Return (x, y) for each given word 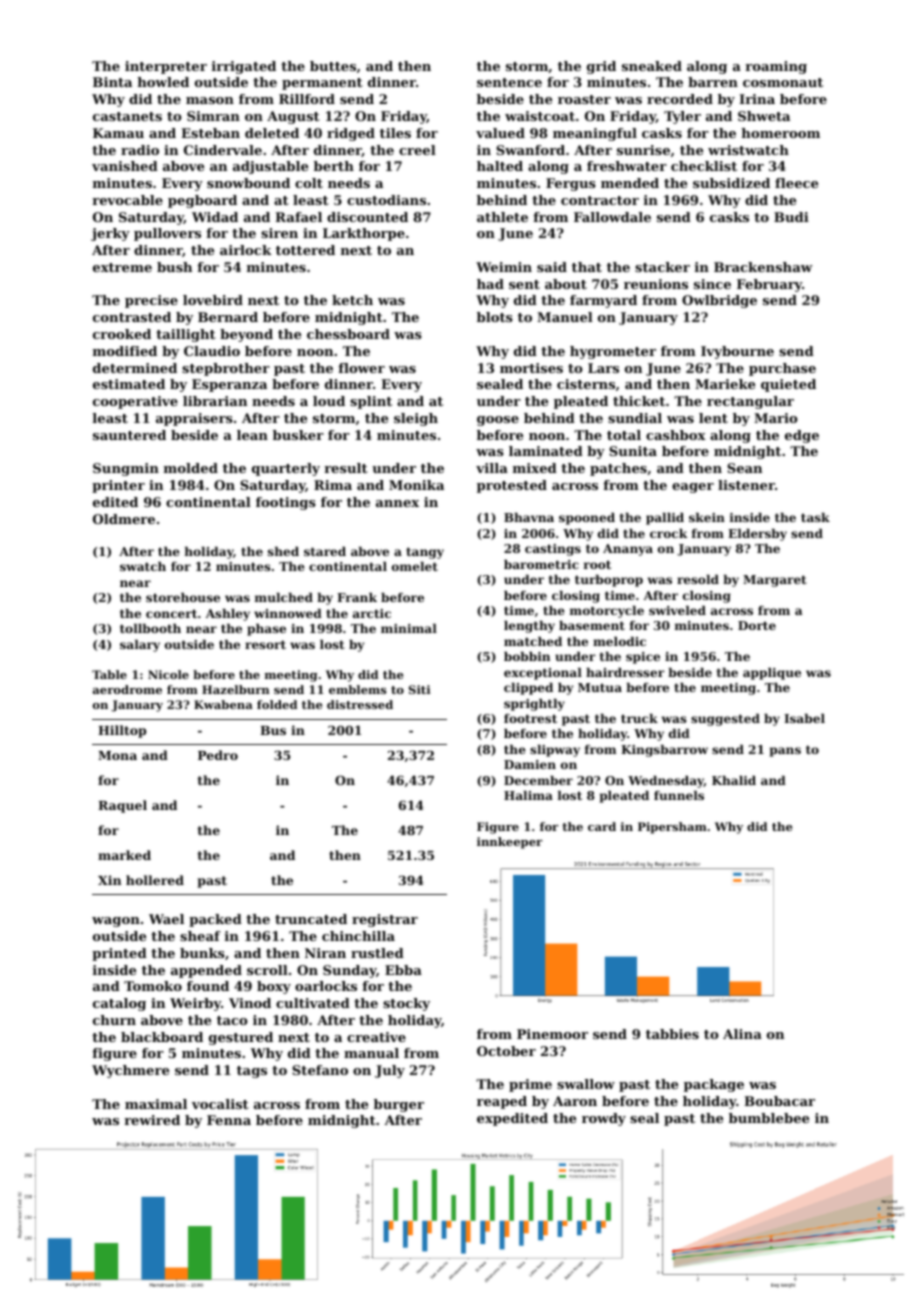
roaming (776, 67)
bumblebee (769, 1118)
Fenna (229, 1120)
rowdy (604, 1119)
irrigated (244, 67)
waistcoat (540, 116)
